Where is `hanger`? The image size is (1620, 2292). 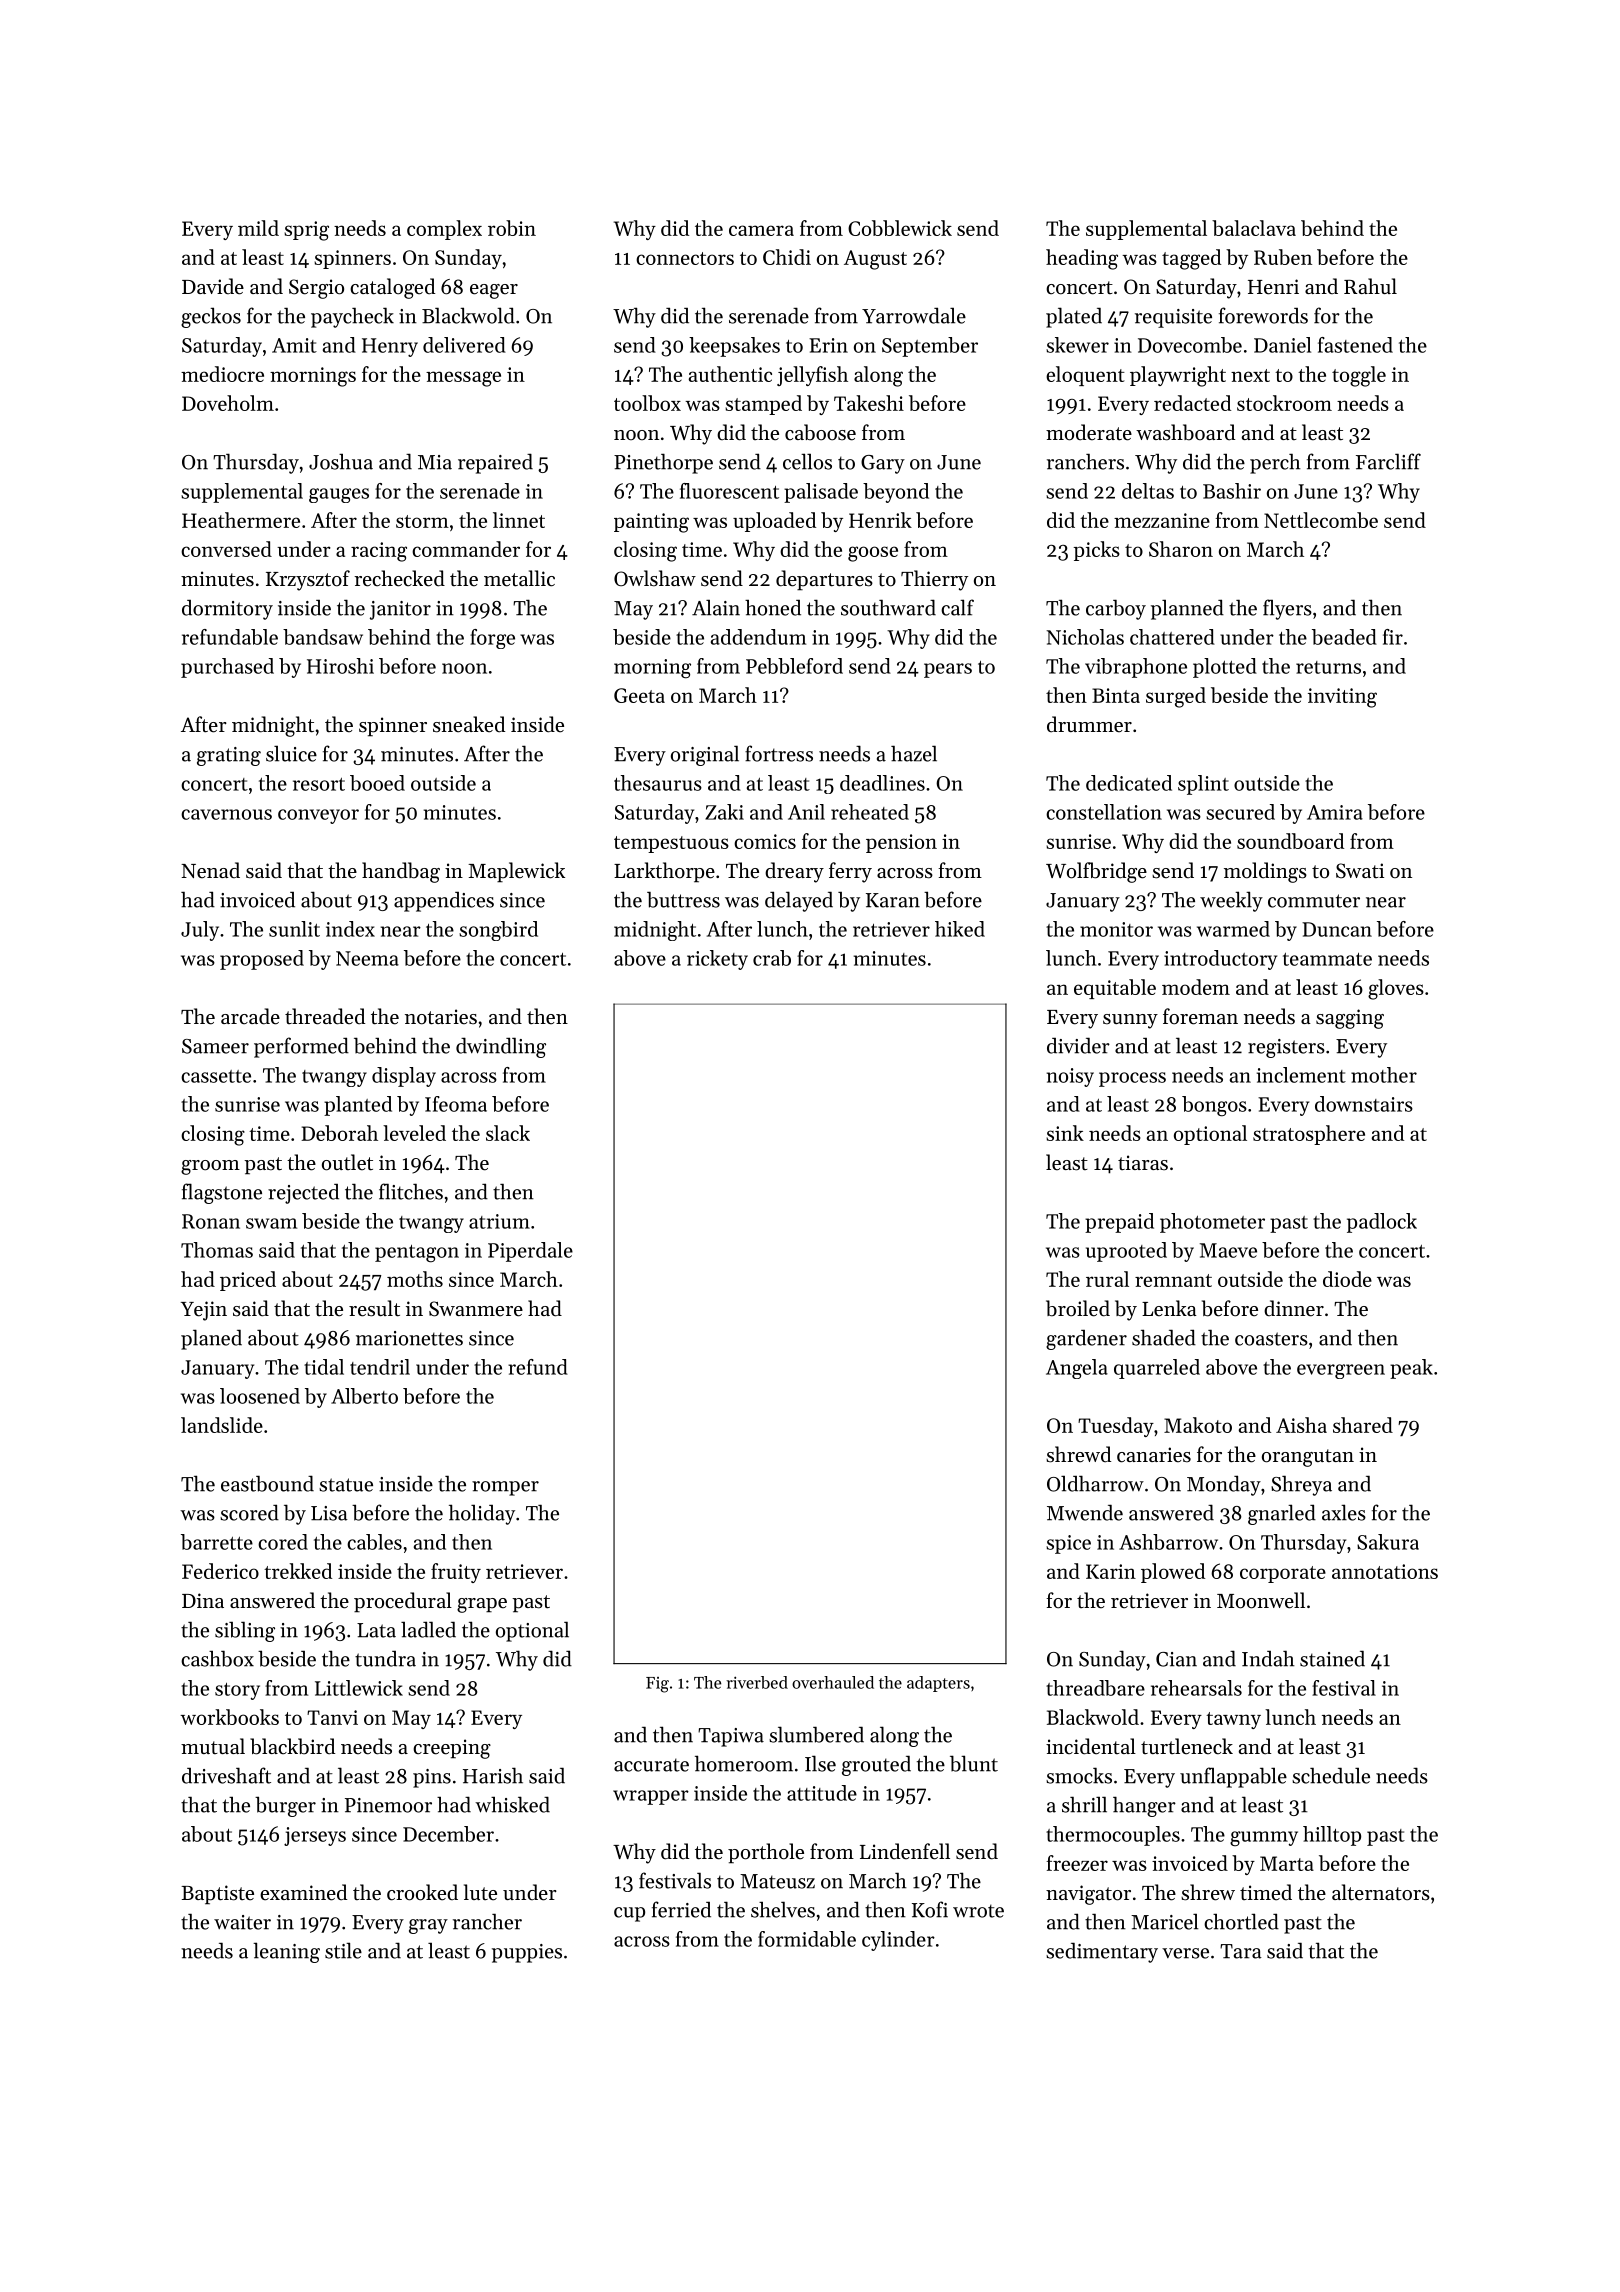 hanger is located at coordinates (1144, 1806).
